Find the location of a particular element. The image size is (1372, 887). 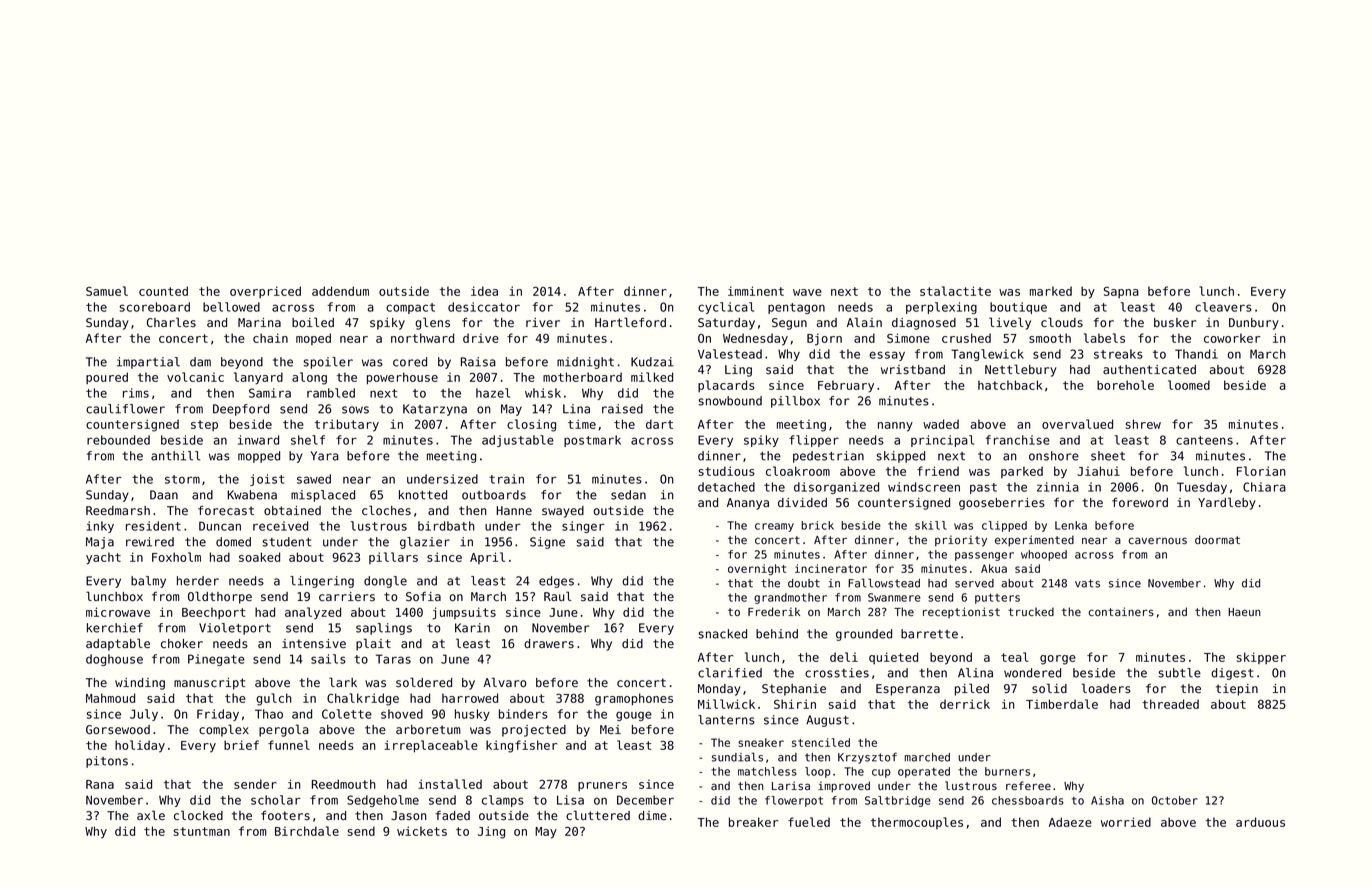

addendum is located at coordinates (340, 291).
